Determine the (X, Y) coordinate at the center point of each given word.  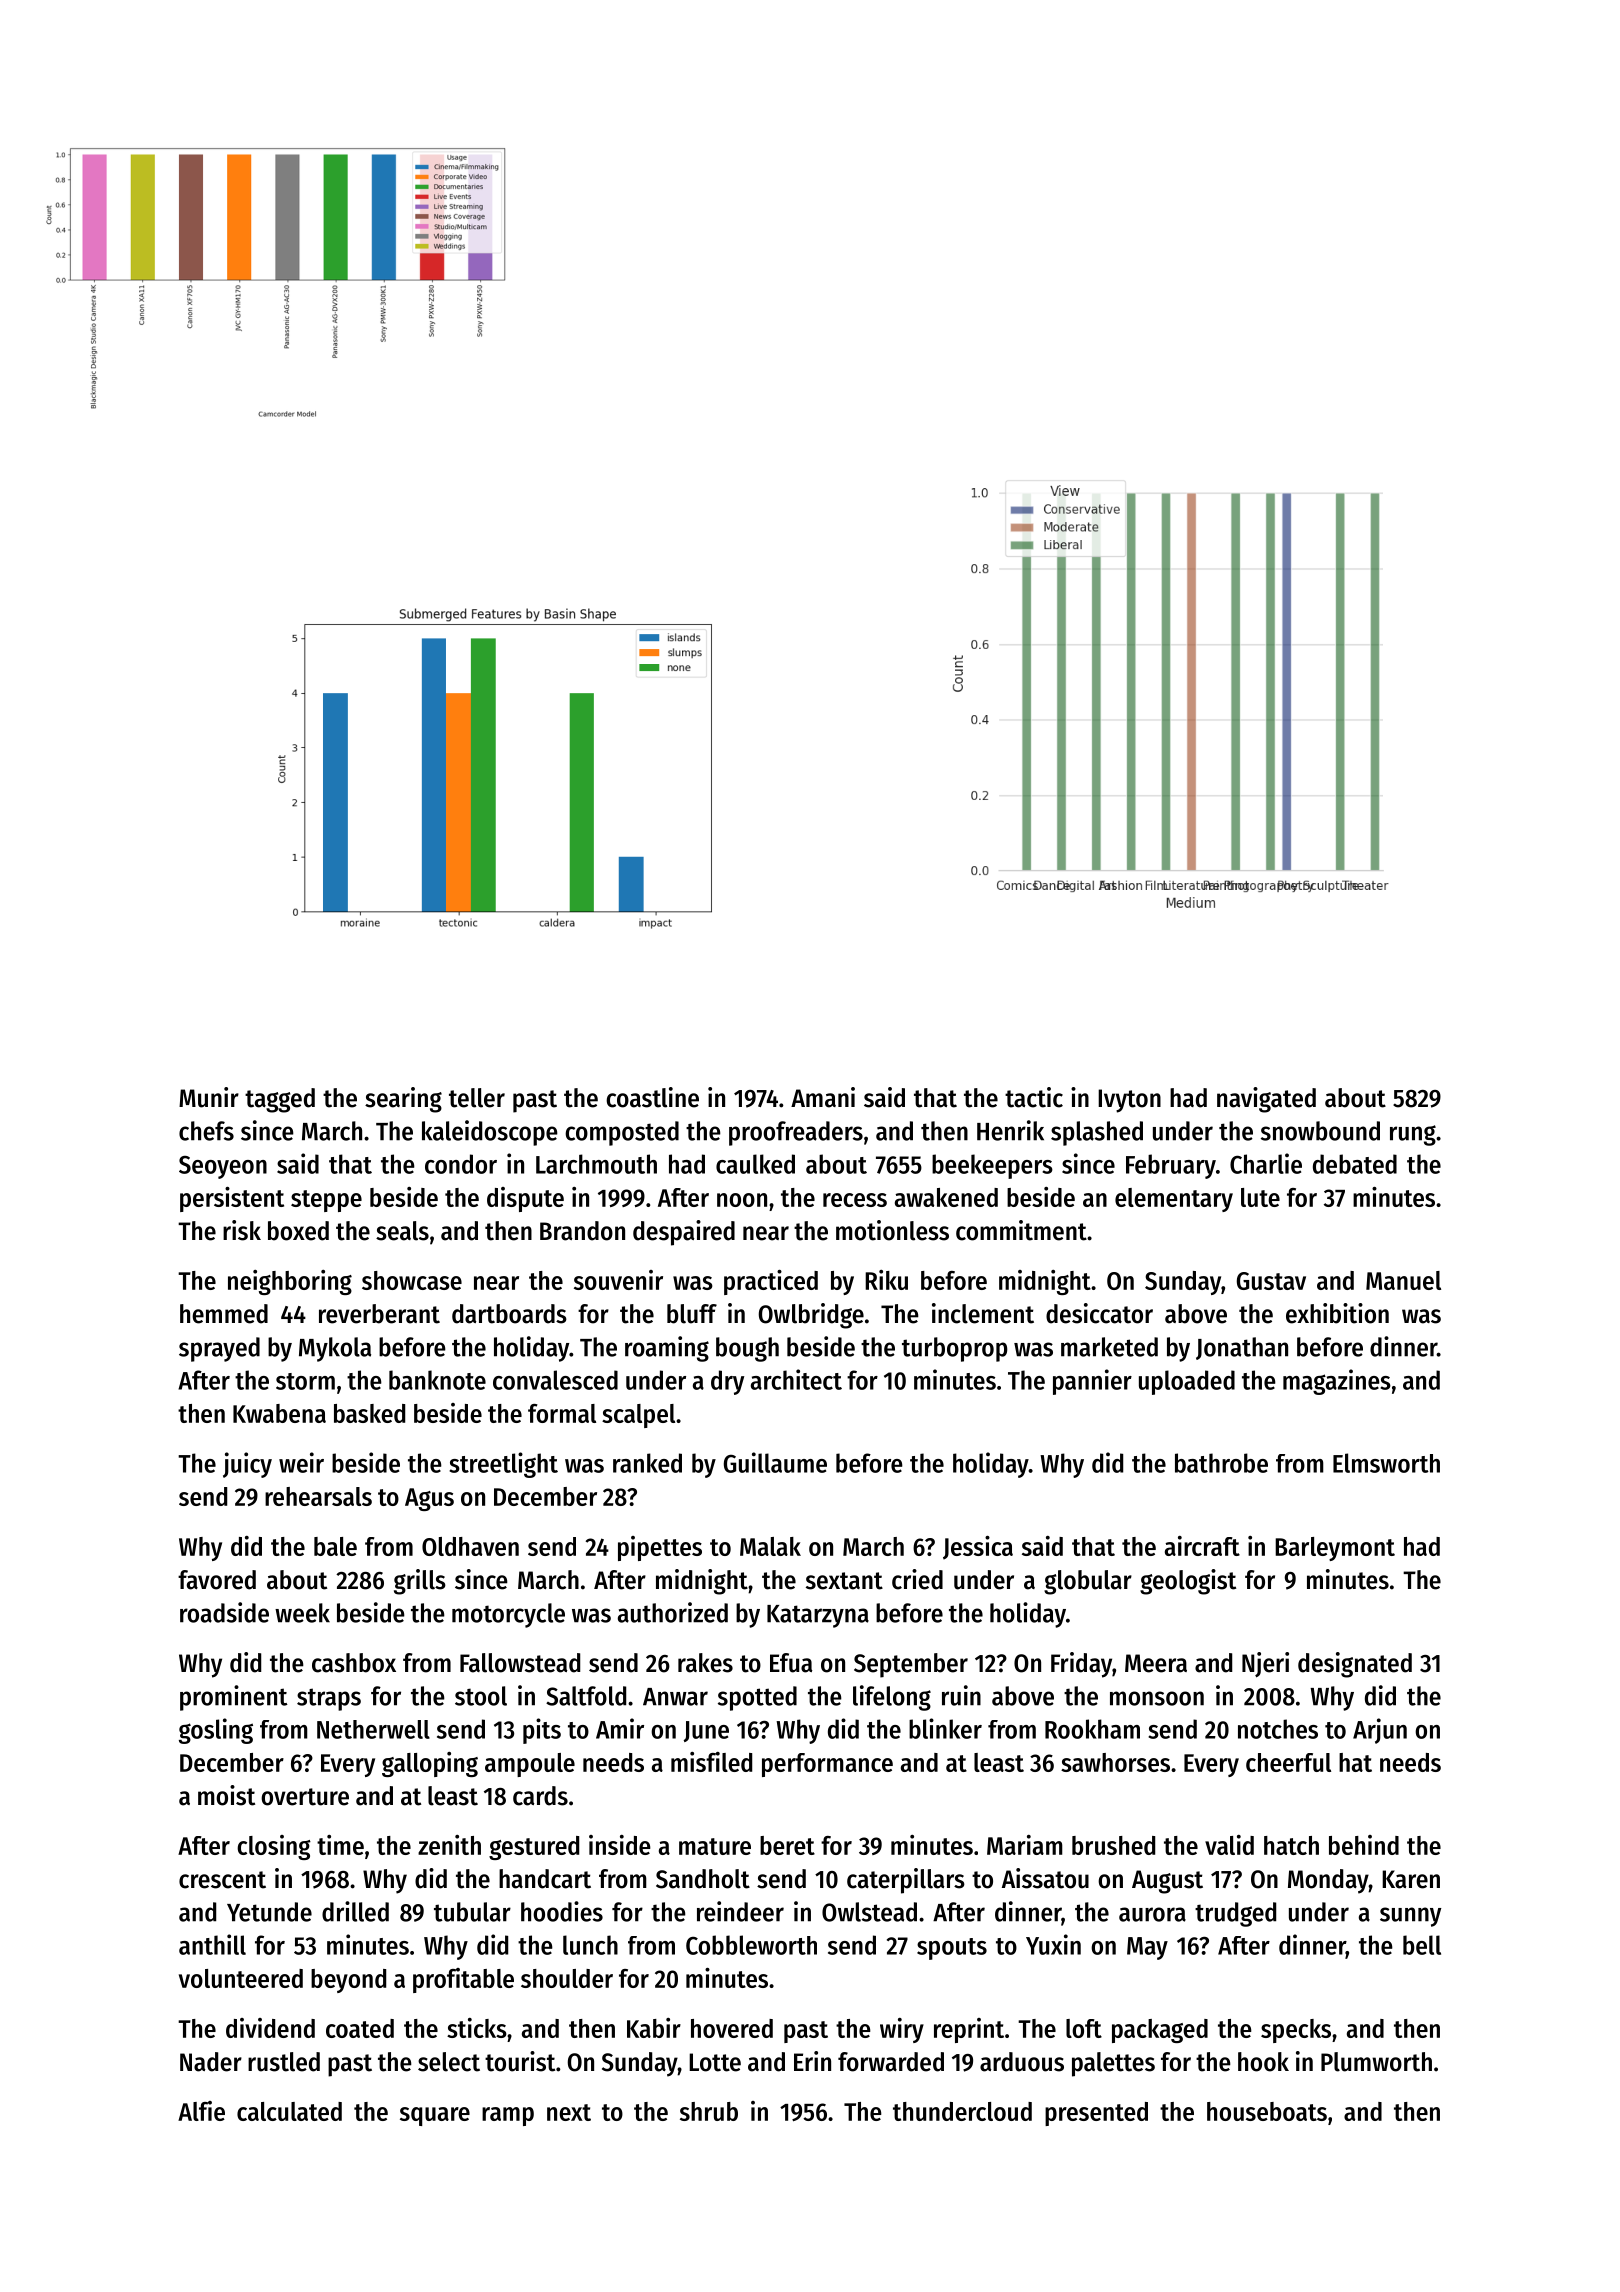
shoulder (567, 1978)
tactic (1034, 1097)
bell (1422, 1945)
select (449, 2062)
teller (477, 1098)
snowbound (1320, 1131)
